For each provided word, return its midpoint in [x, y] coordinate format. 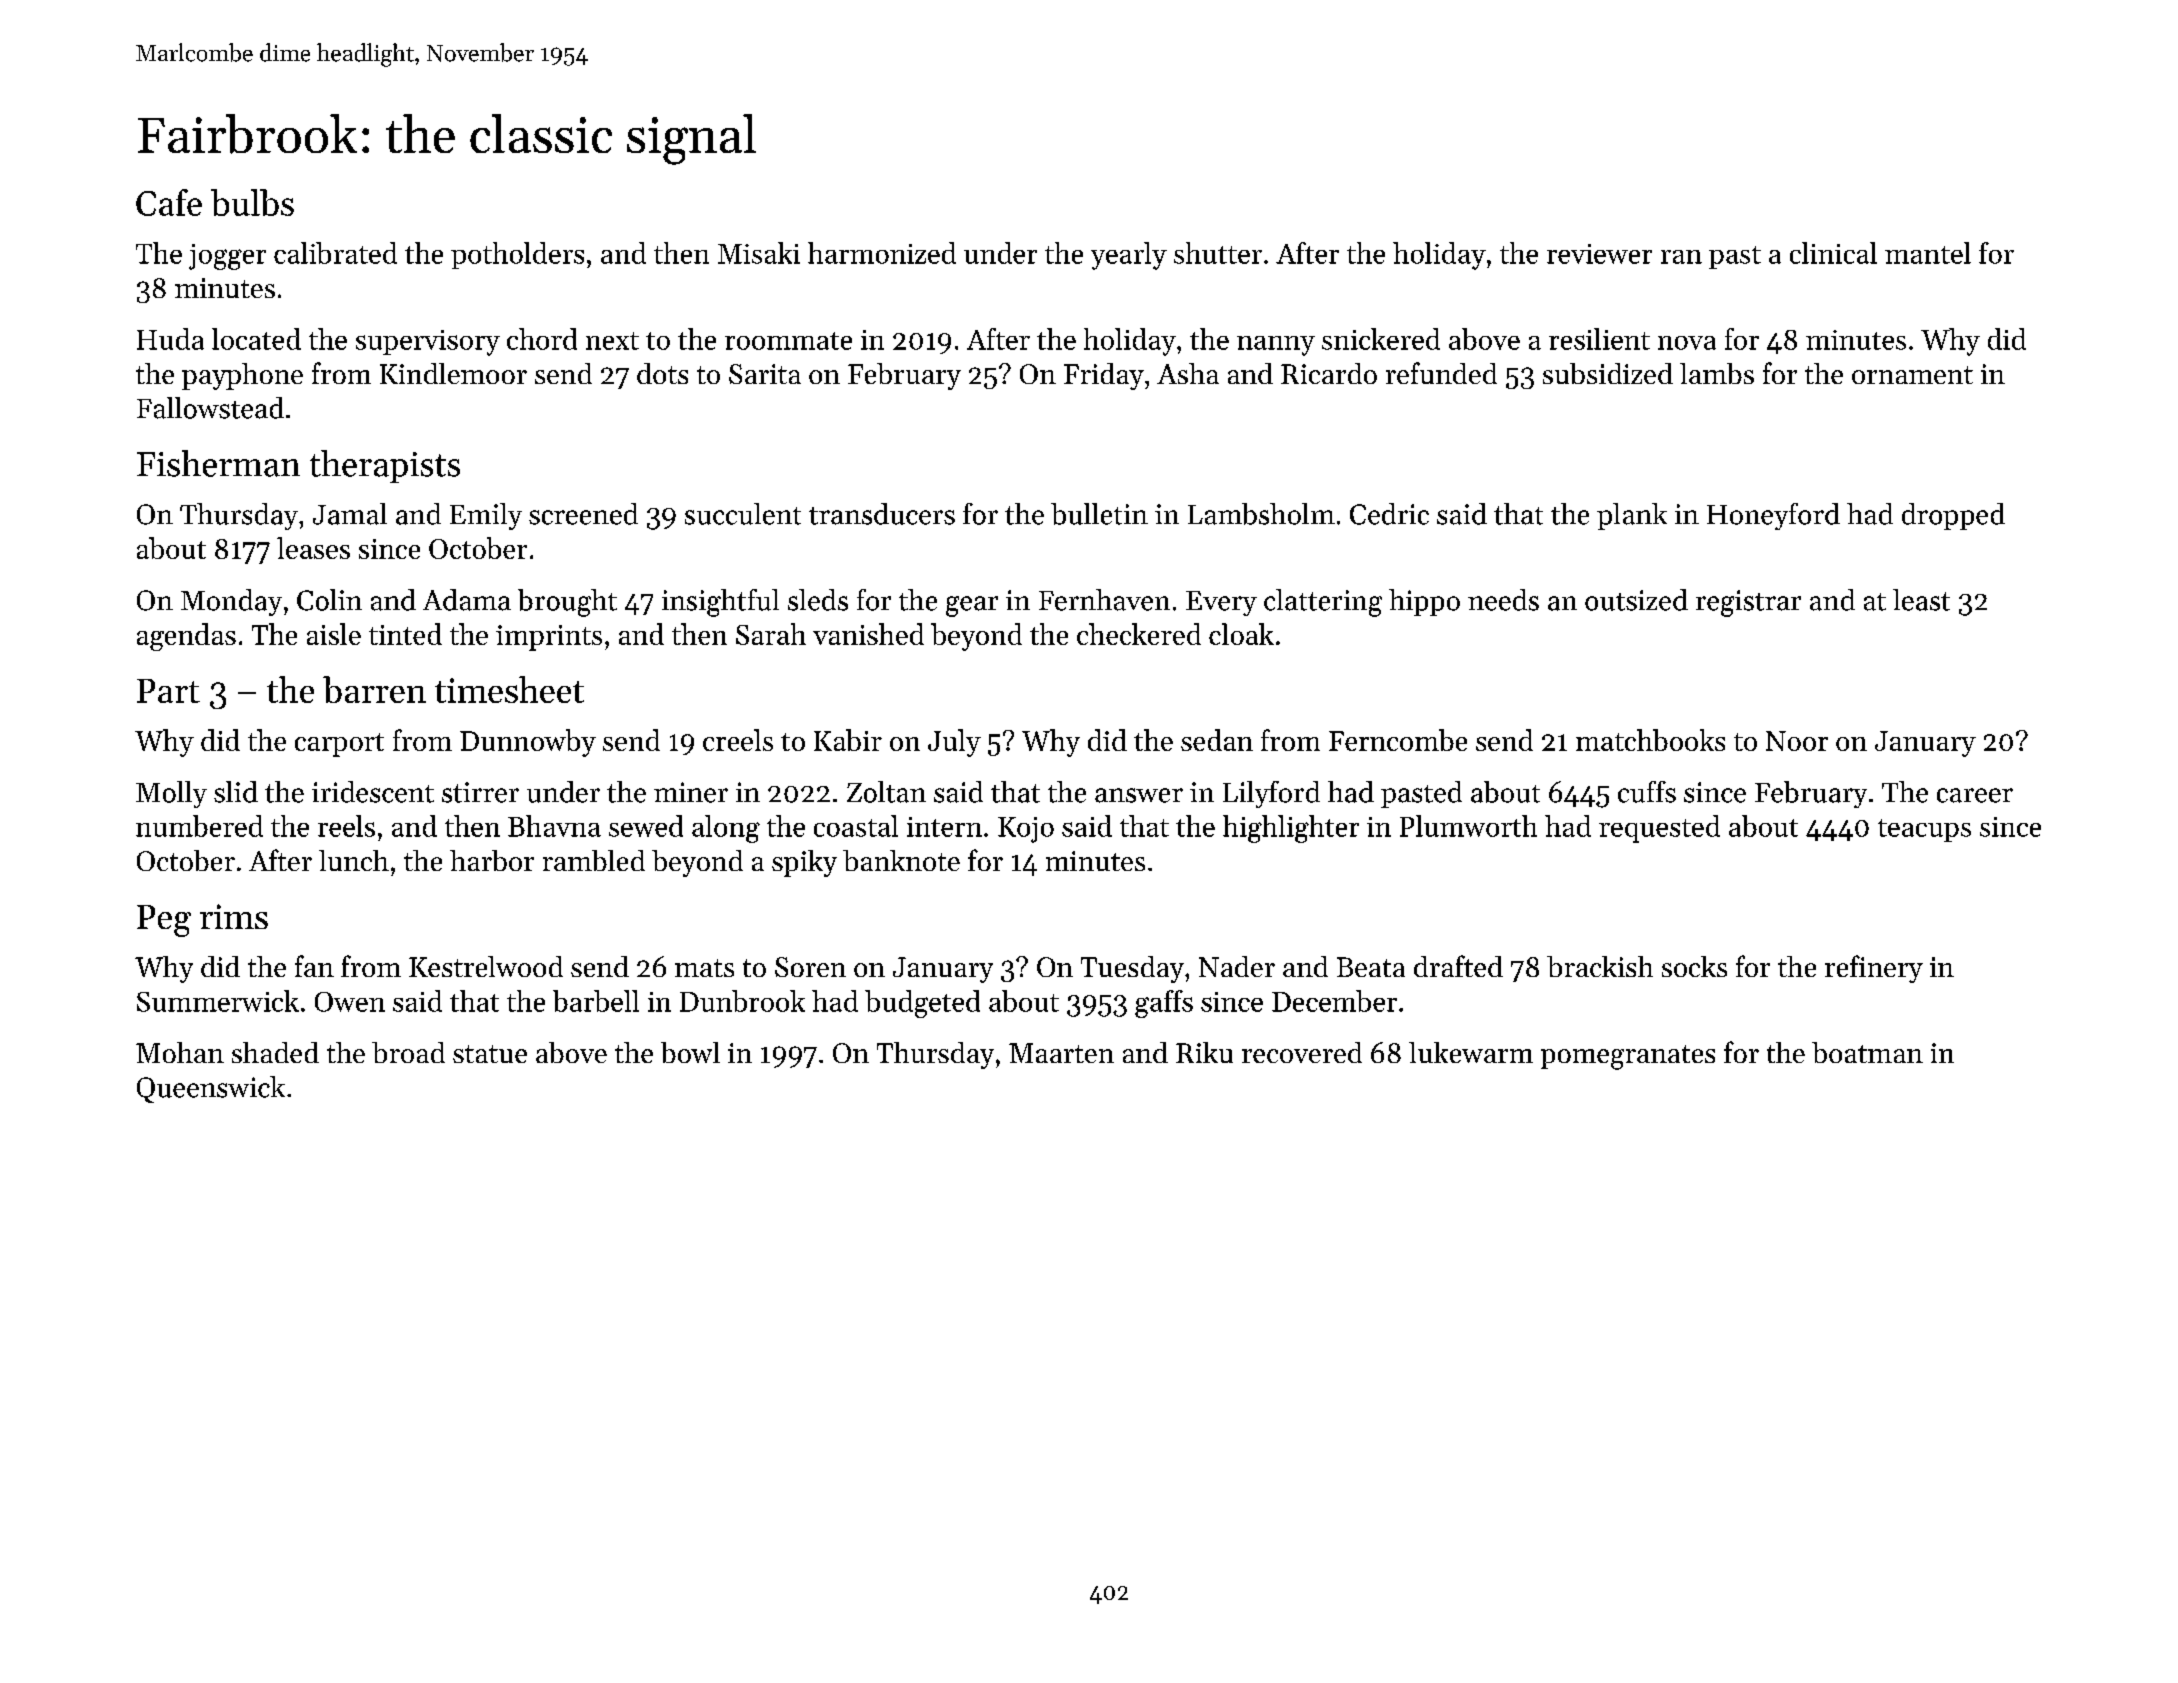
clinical [1833, 253]
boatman [1867, 1052]
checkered [1139, 634]
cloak [1241, 634]
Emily [486, 516]
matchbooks [1650, 740]
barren [374, 689]
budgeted [922, 1004]
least [1921, 600]
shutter [1218, 253]
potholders [517, 255]
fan [314, 966]
